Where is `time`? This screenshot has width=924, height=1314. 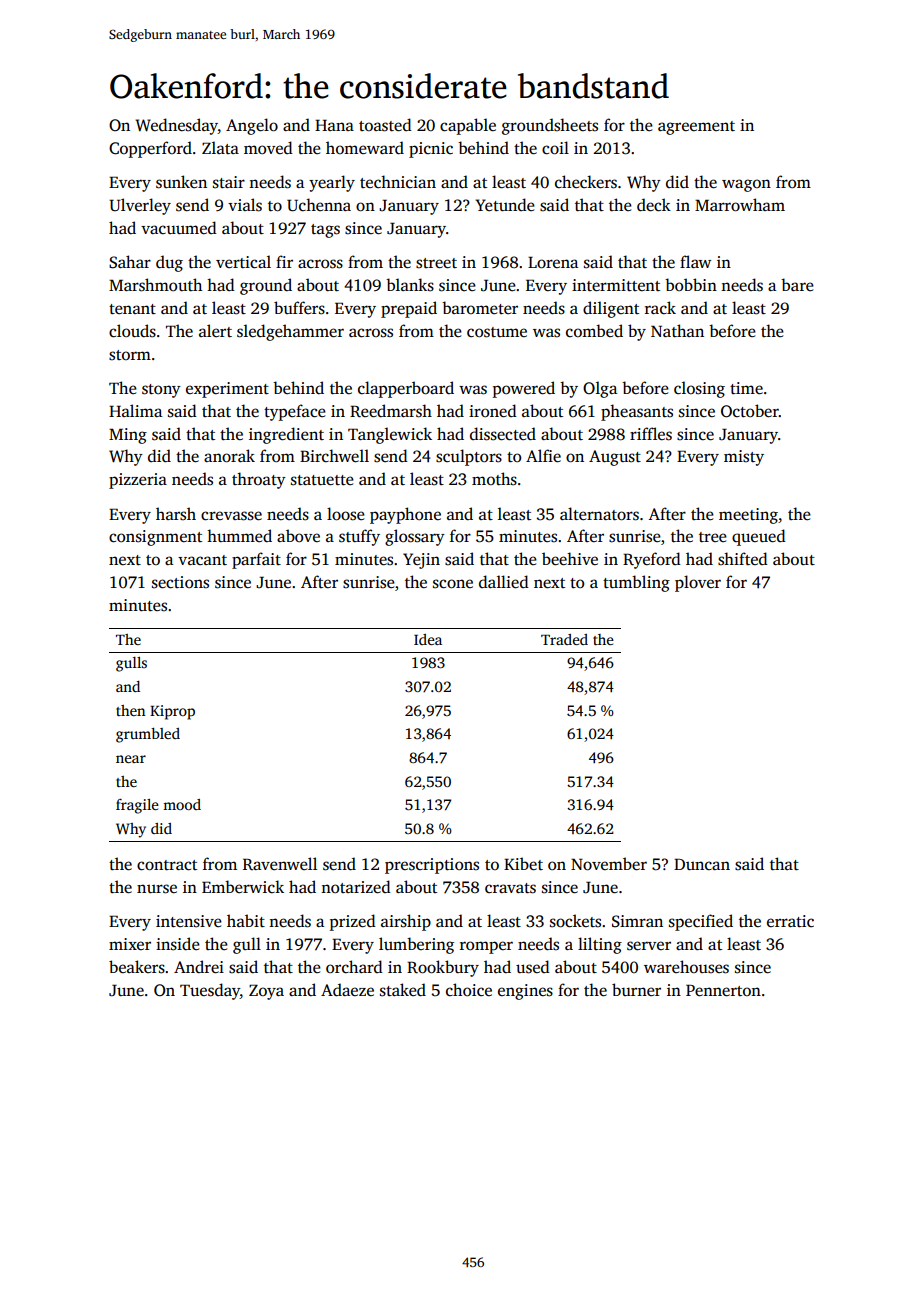
time is located at coordinates (746, 388).
